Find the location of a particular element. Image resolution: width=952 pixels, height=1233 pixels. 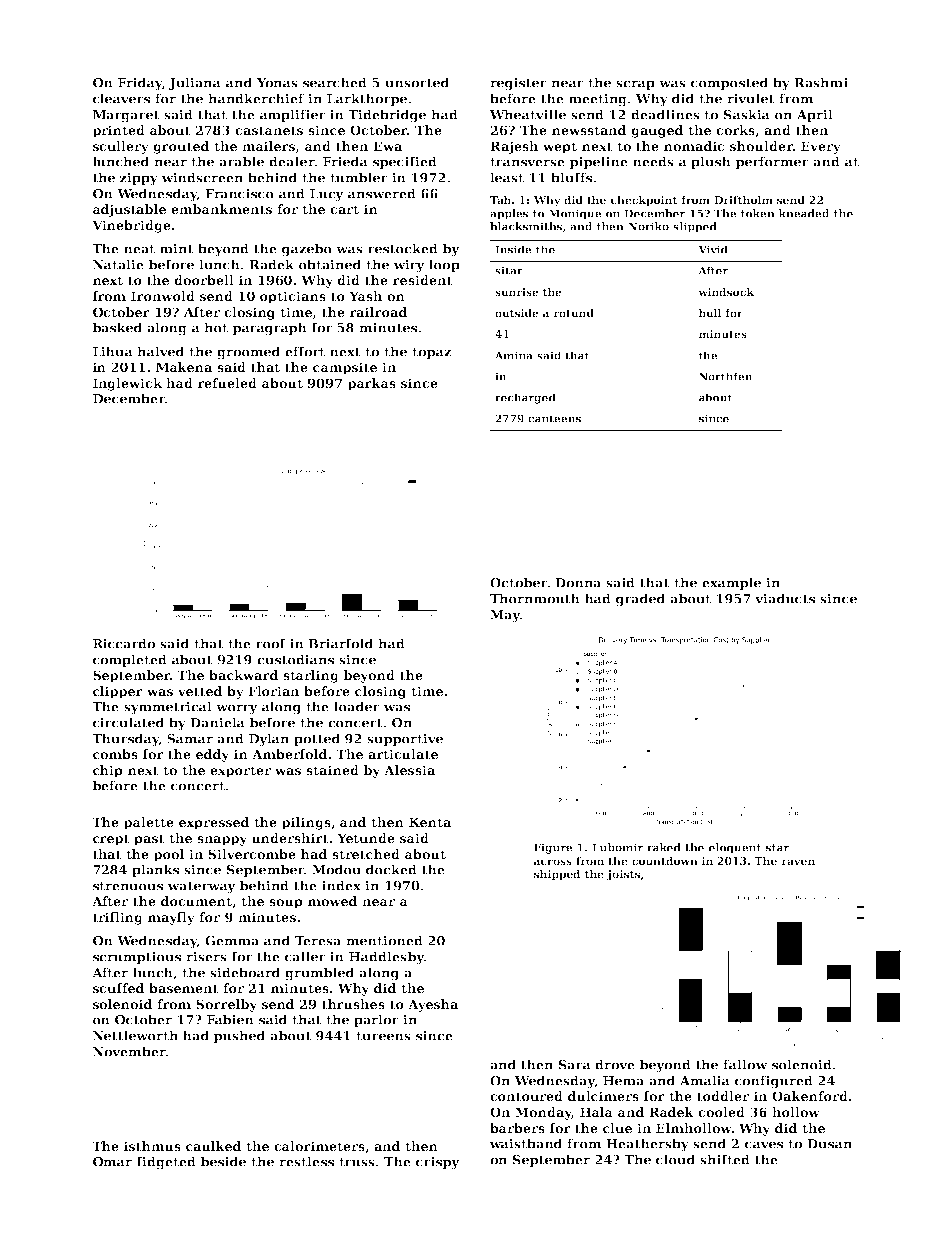

caulked is located at coordinates (213, 1146).
